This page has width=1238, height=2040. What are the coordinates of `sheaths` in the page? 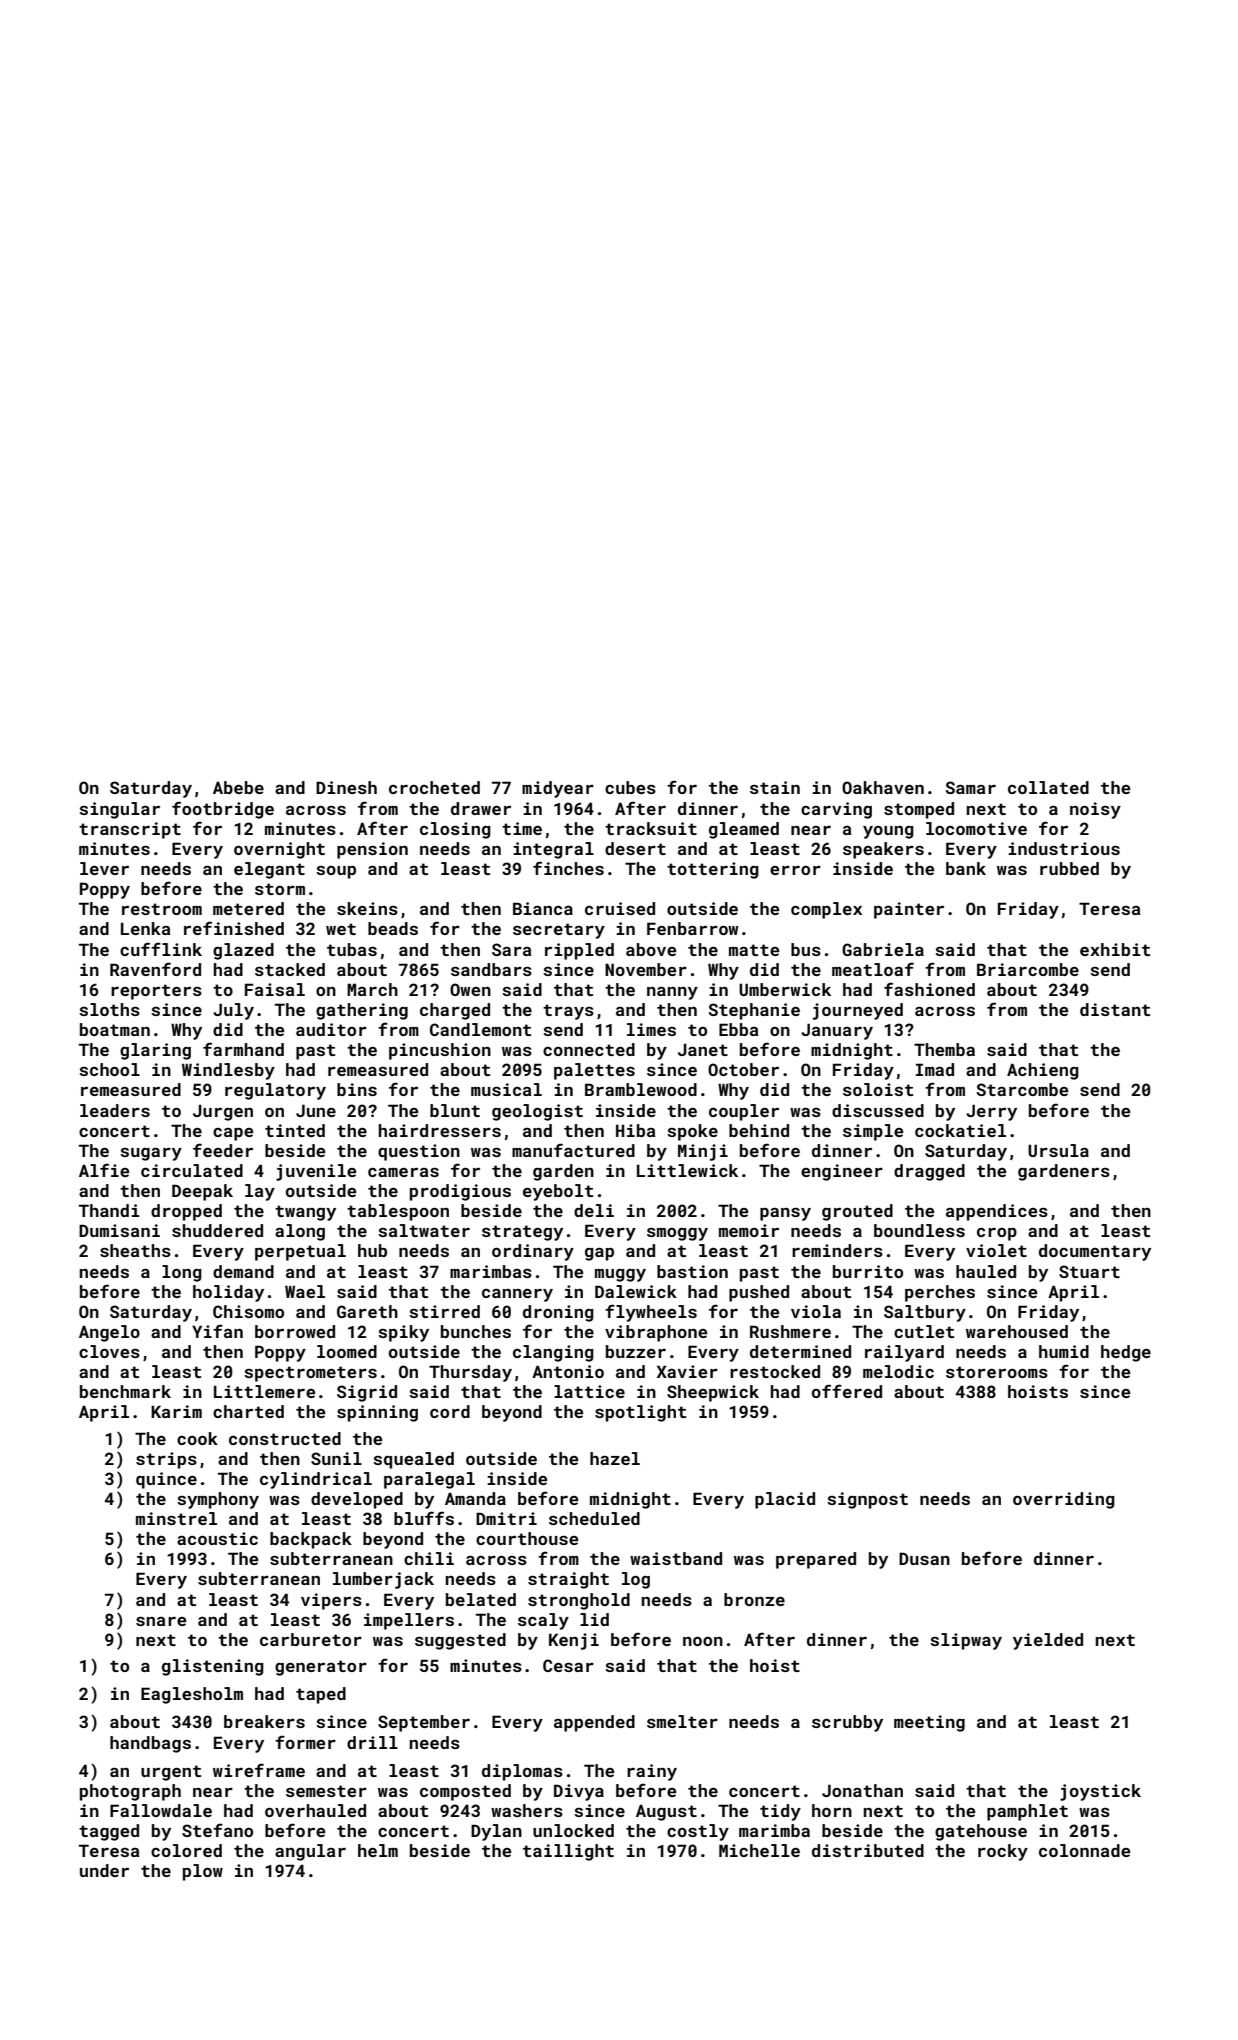 It's located at (135, 1250).
